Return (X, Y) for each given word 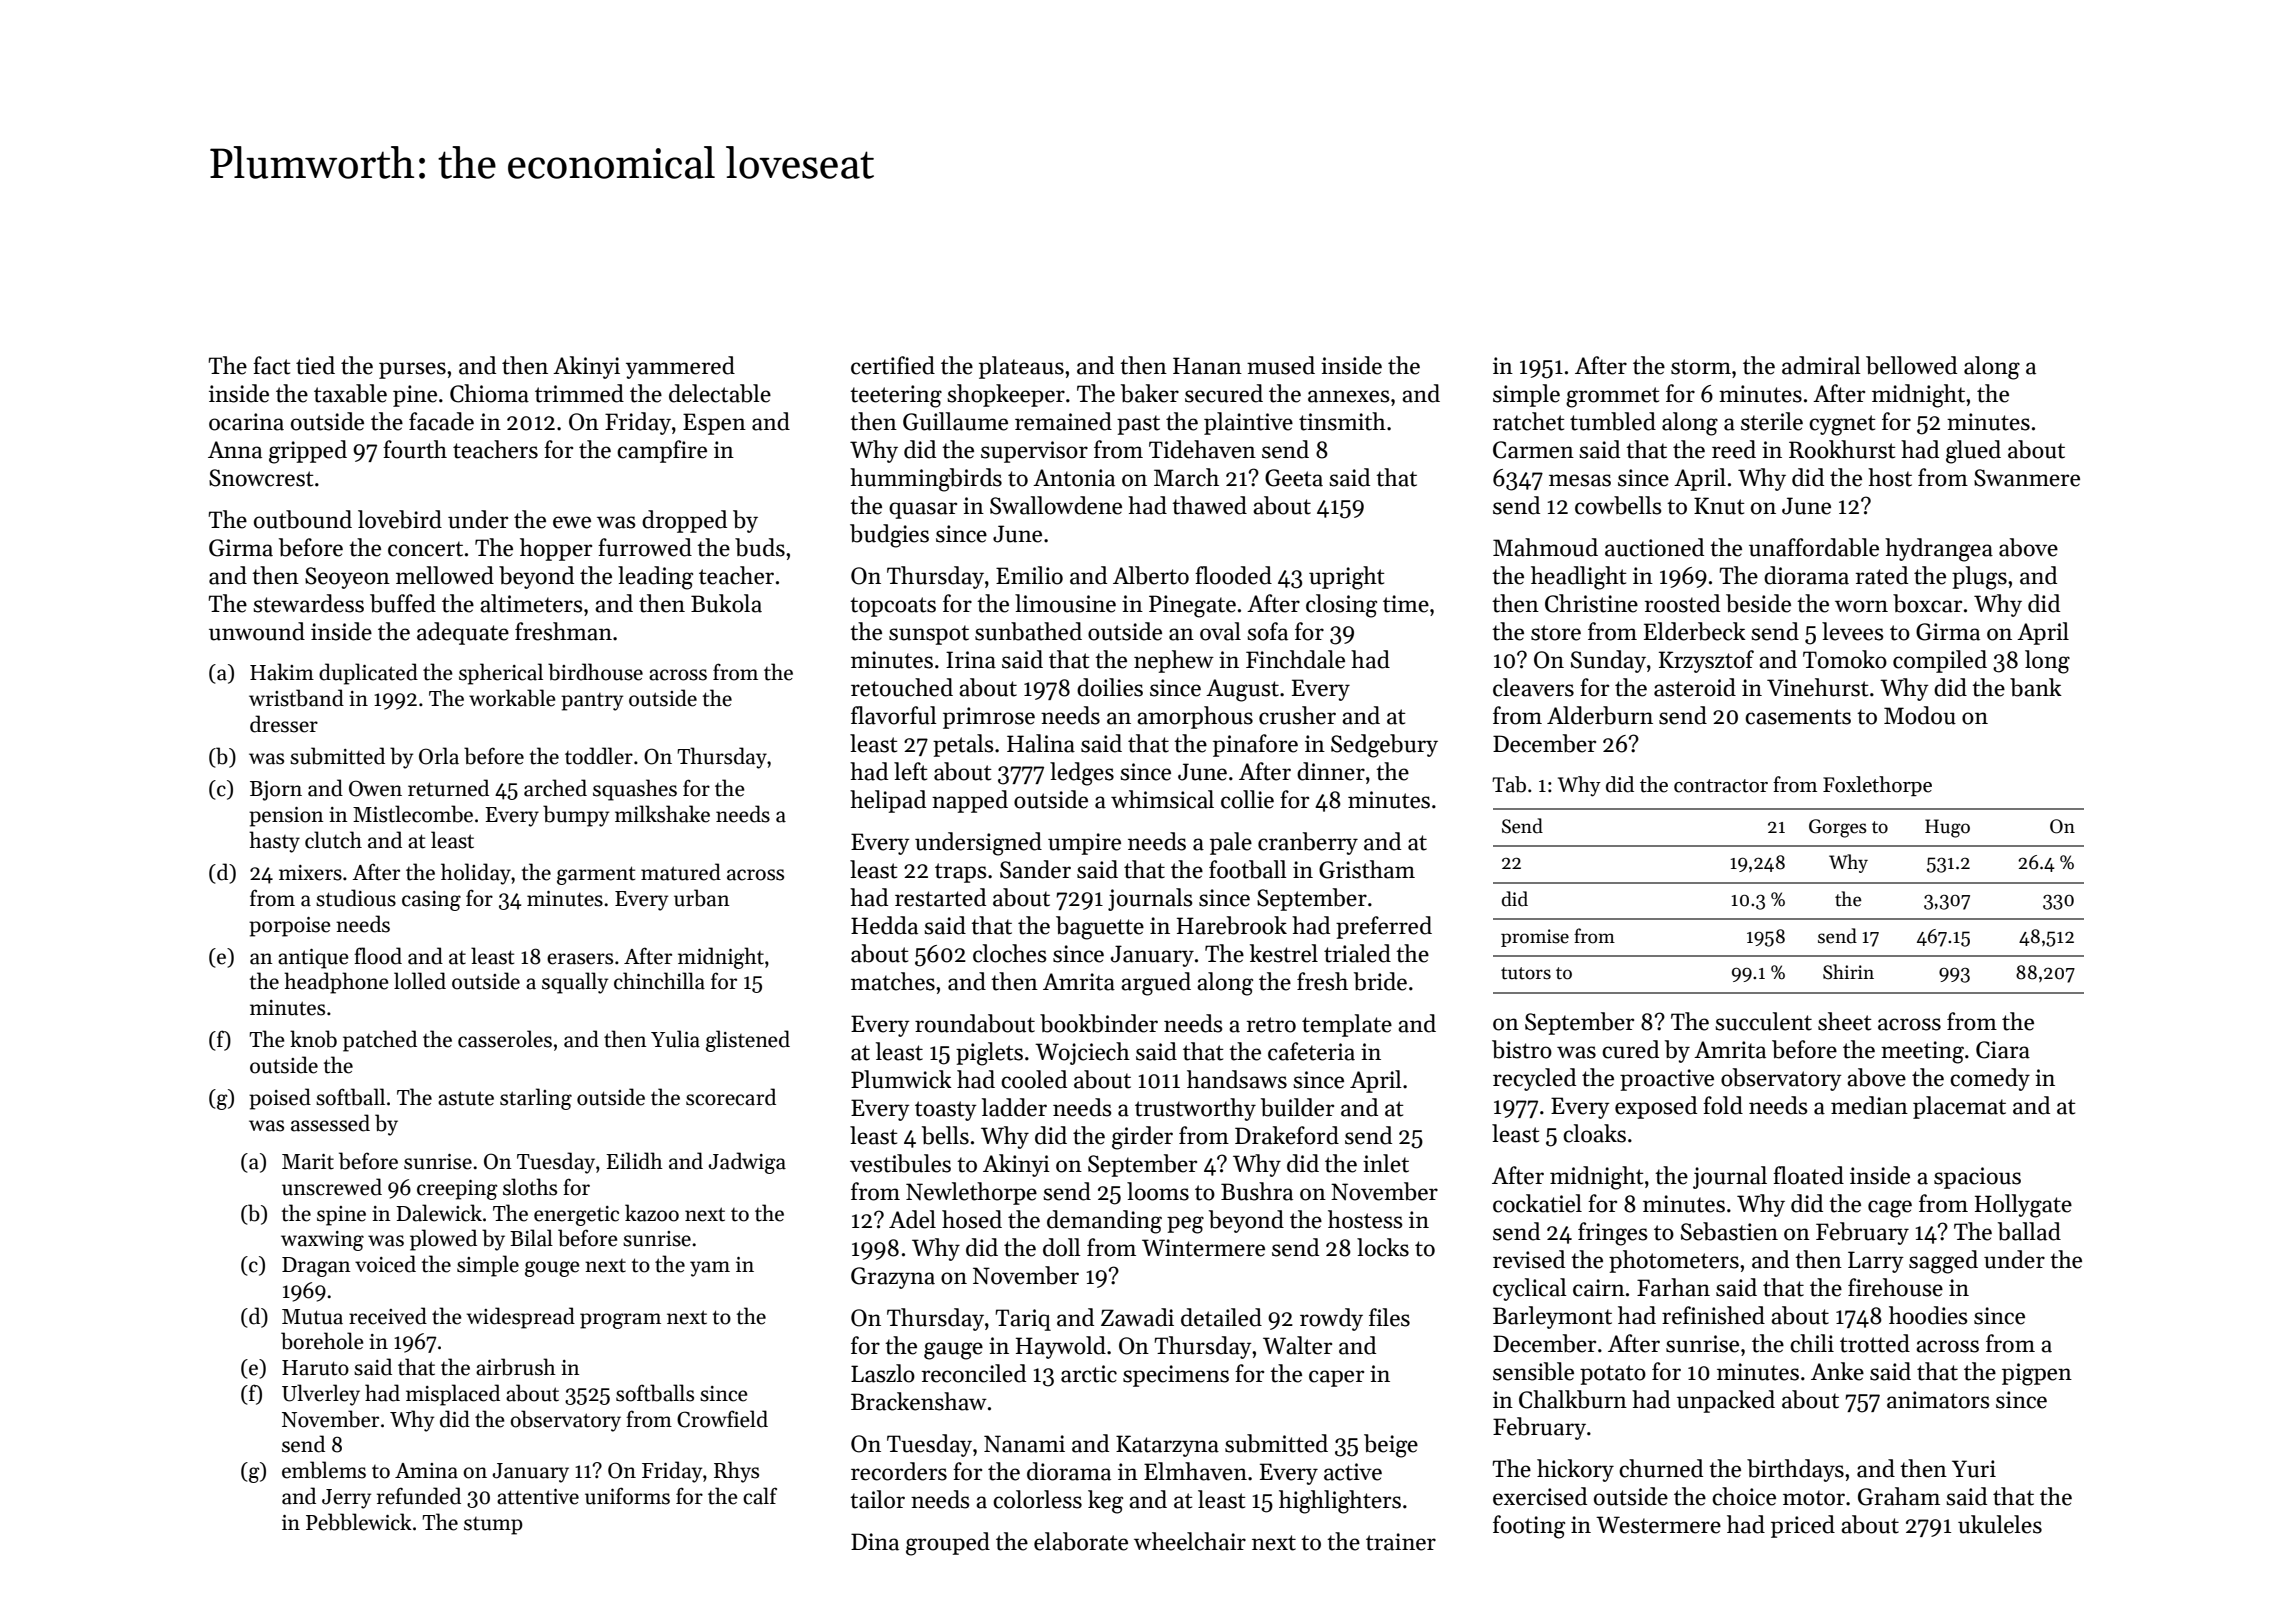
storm (1701, 367)
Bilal (531, 1238)
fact (272, 365)
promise (1535, 938)
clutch (333, 840)
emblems (324, 1470)
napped (970, 801)
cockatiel (1537, 1203)
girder (1142, 1138)
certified (893, 365)
